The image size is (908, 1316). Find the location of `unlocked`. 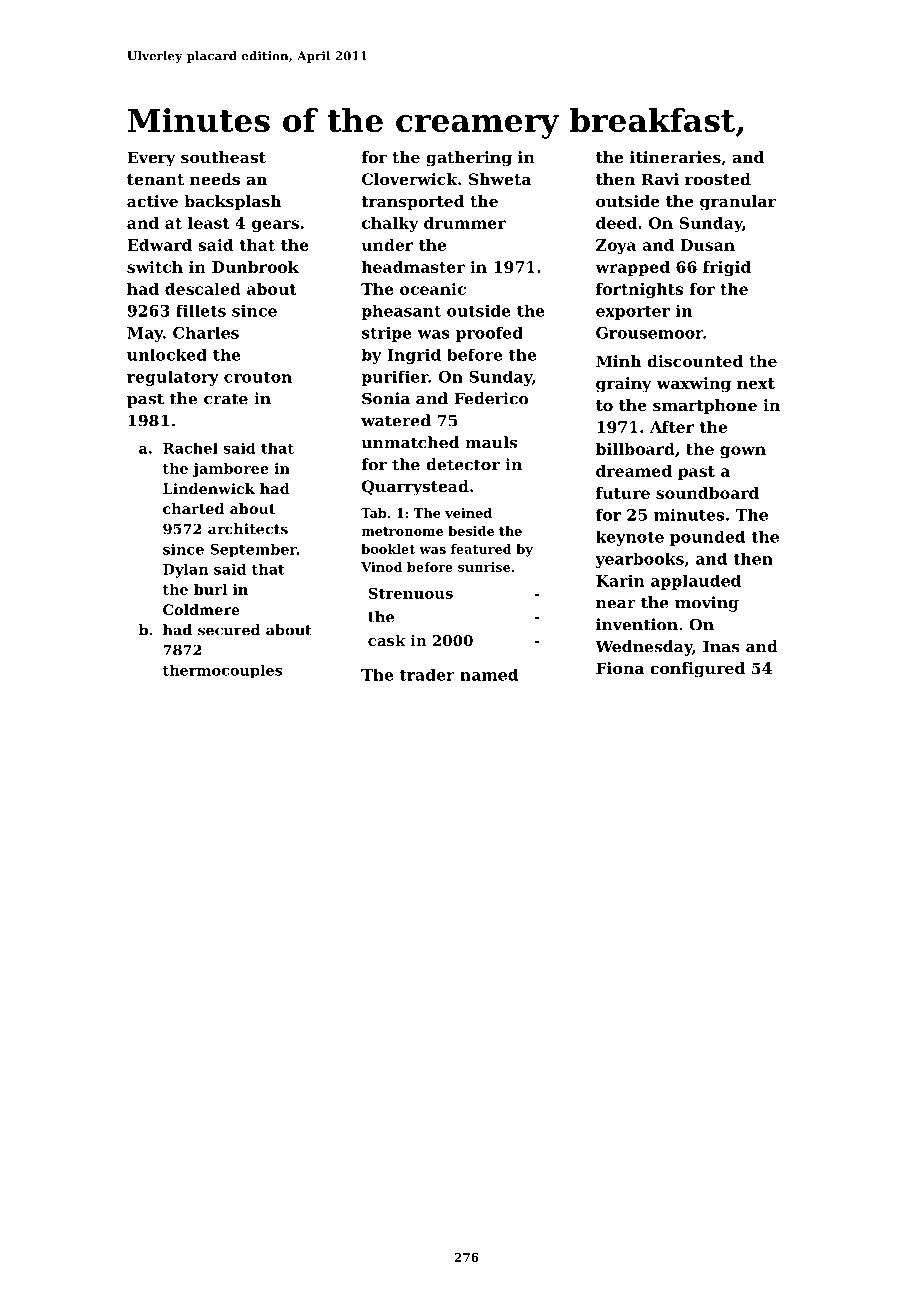

unlocked is located at coordinates (167, 354).
